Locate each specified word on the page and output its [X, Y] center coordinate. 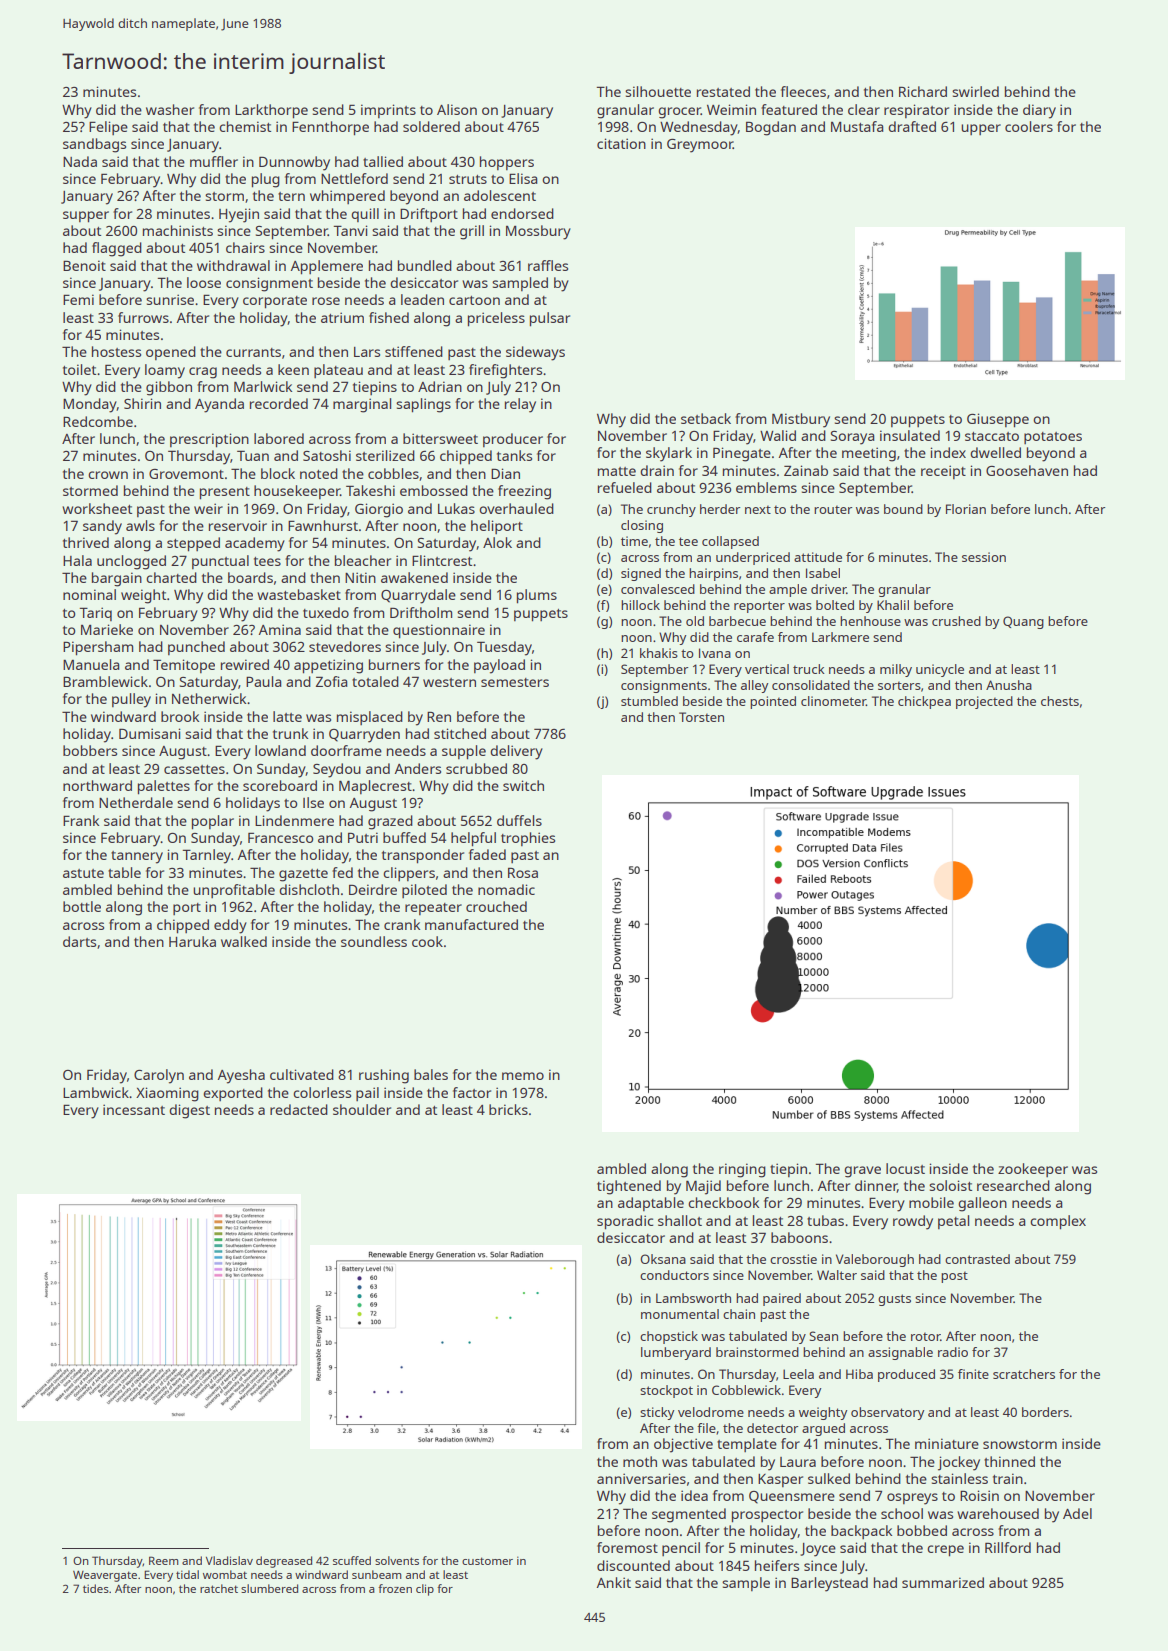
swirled [975, 91]
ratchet [219, 1588]
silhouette [658, 91]
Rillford [1008, 1547]
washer [170, 109]
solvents [397, 1560]
